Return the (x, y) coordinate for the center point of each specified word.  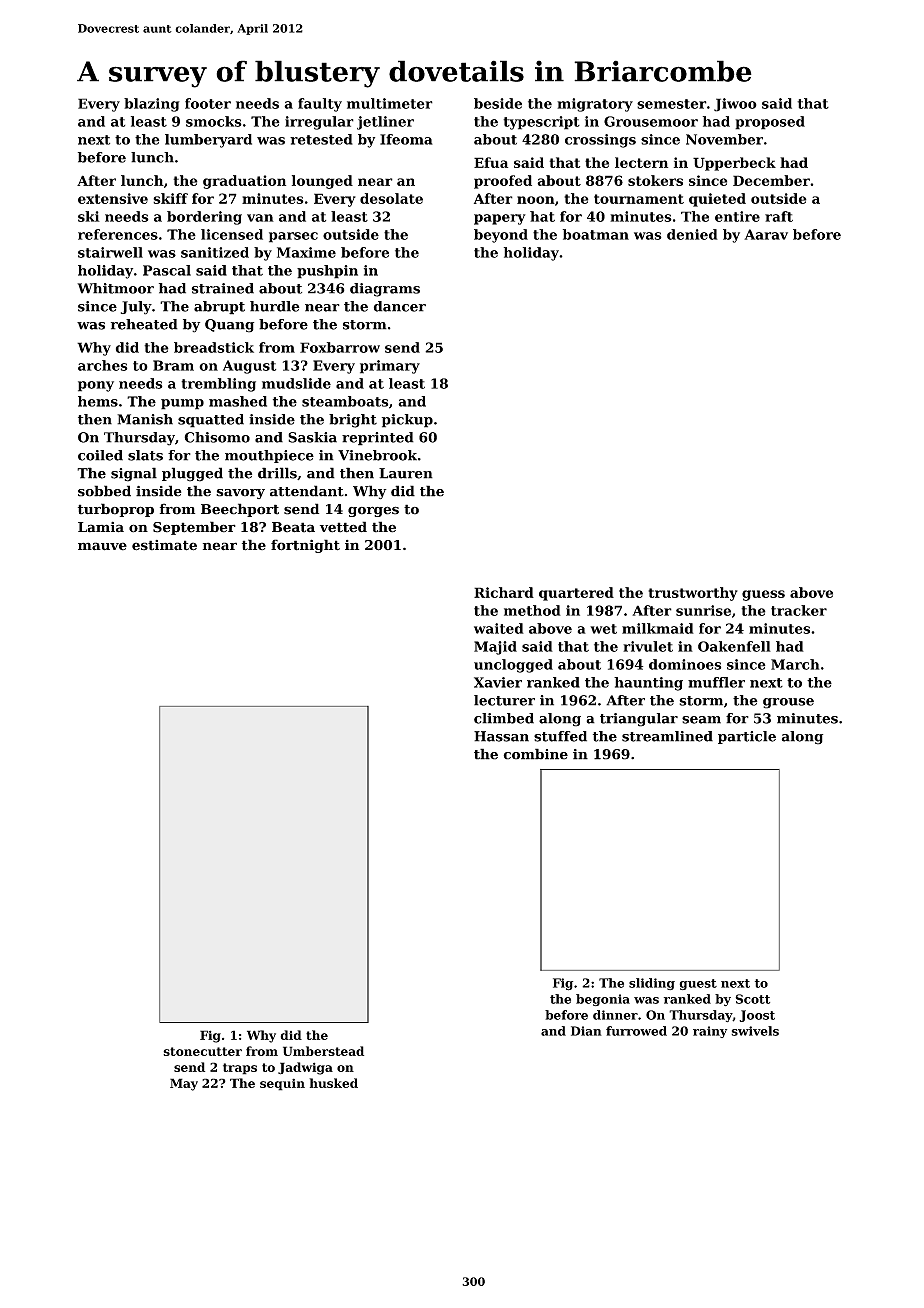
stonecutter (202, 1051)
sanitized (215, 252)
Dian (586, 1031)
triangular (639, 720)
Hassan (501, 736)
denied (692, 234)
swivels (755, 1031)
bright (353, 421)
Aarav (766, 234)
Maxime (306, 252)
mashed (238, 401)
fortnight (305, 546)
